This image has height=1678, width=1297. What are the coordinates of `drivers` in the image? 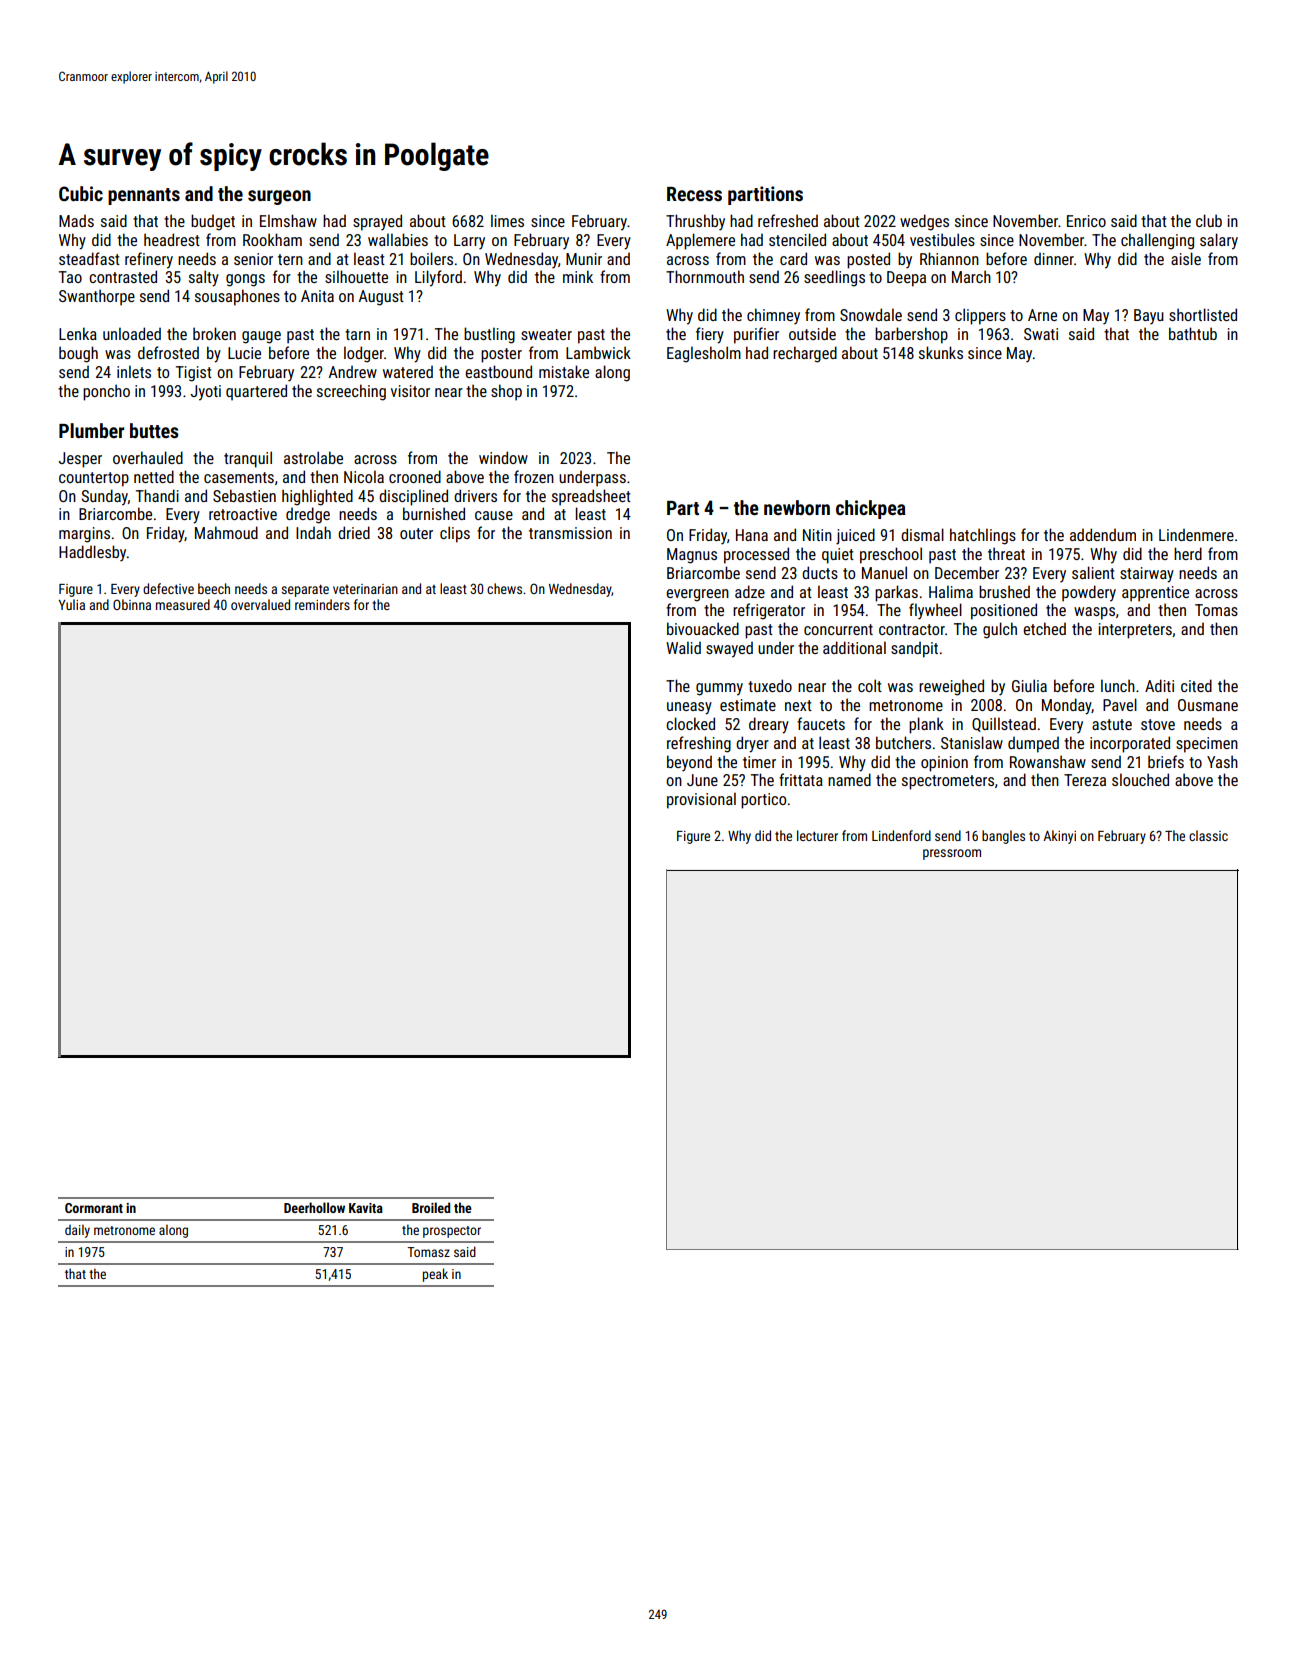 It's located at (475, 495).
